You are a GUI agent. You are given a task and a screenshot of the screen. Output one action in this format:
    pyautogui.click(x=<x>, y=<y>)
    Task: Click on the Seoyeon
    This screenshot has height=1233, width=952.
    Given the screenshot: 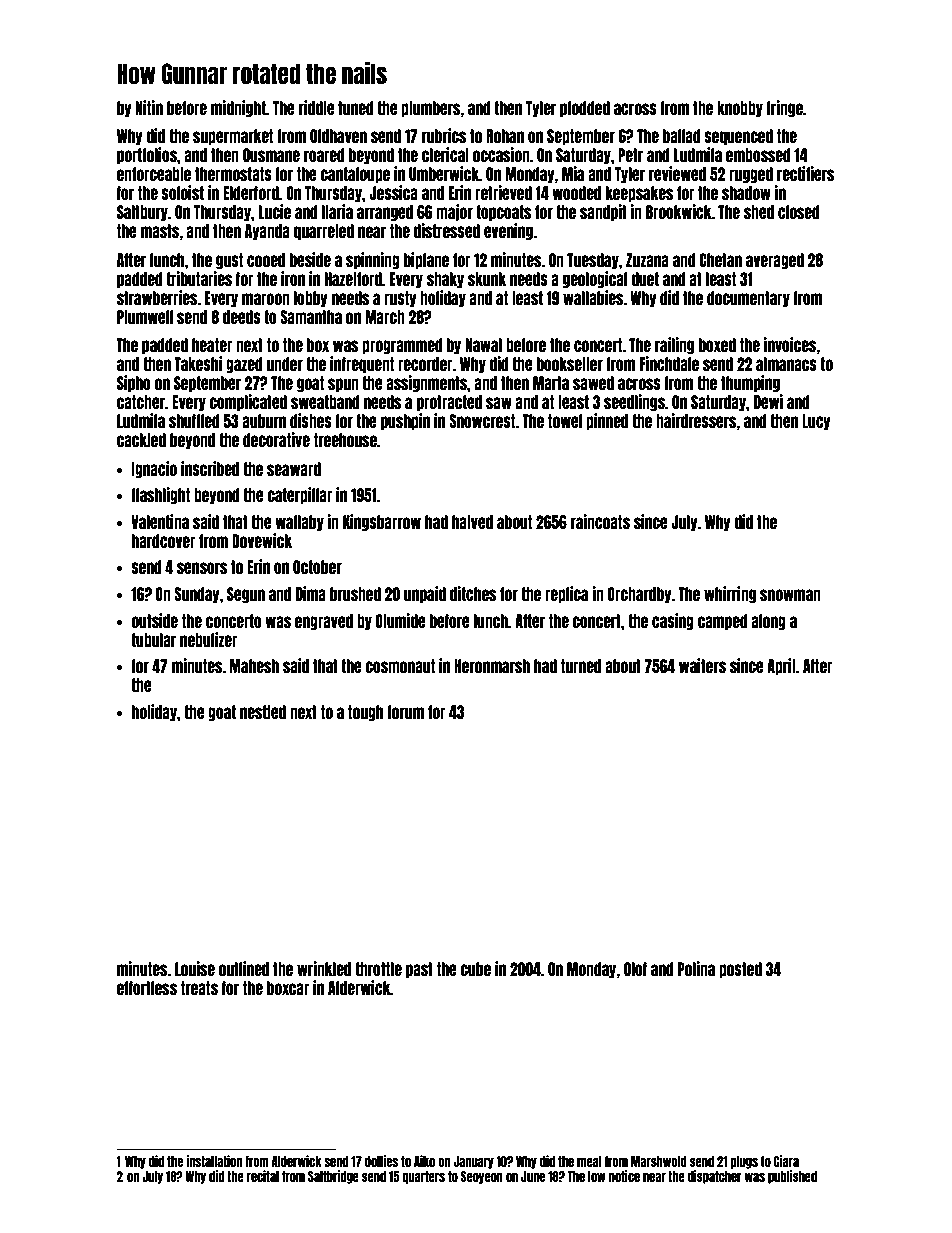 What is the action you would take?
    pyautogui.click(x=482, y=1177)
